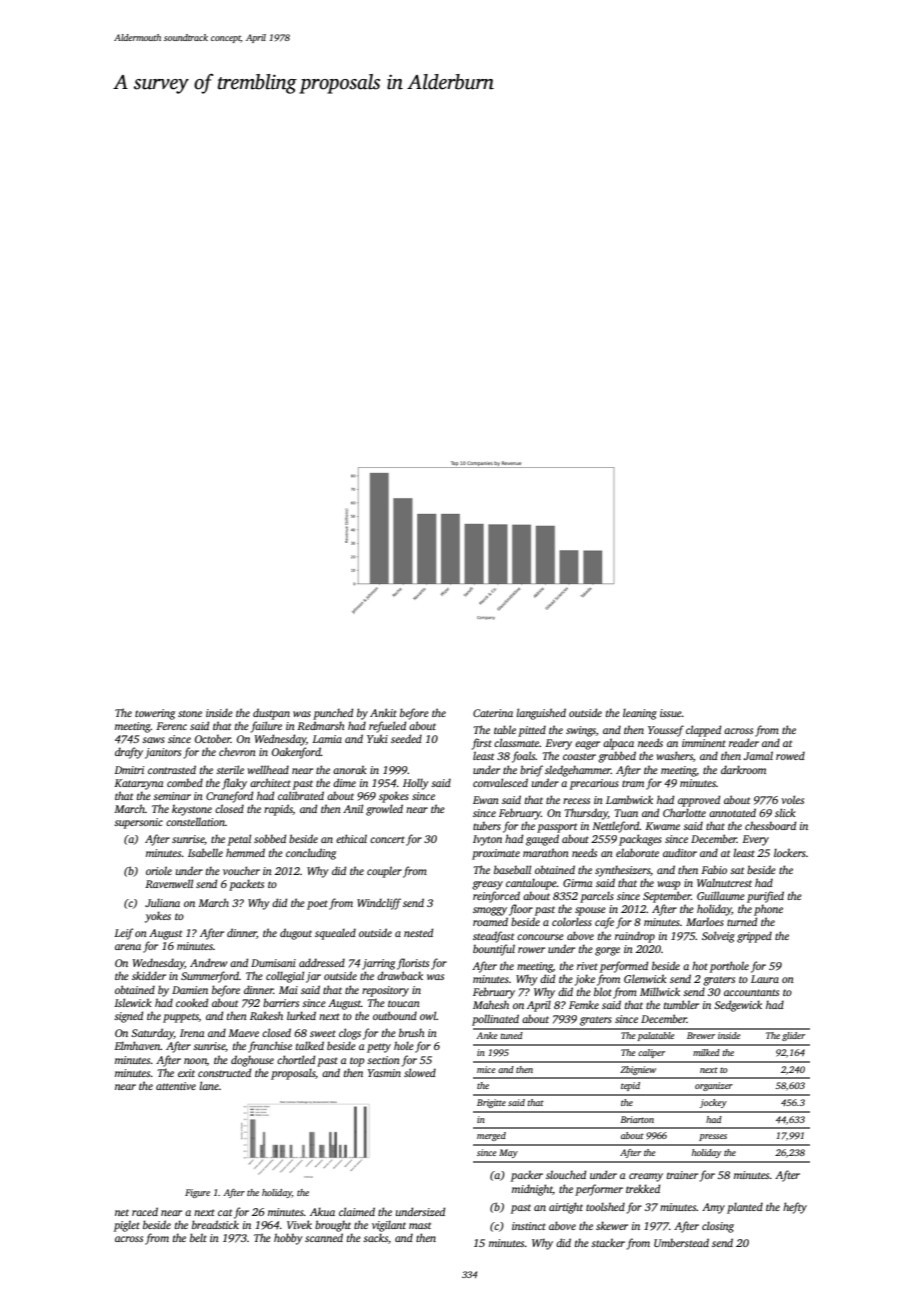  What do you see at coordinates (383, 1060) in the screenshot?
I see `section` at bounding box center [383, 1060].
